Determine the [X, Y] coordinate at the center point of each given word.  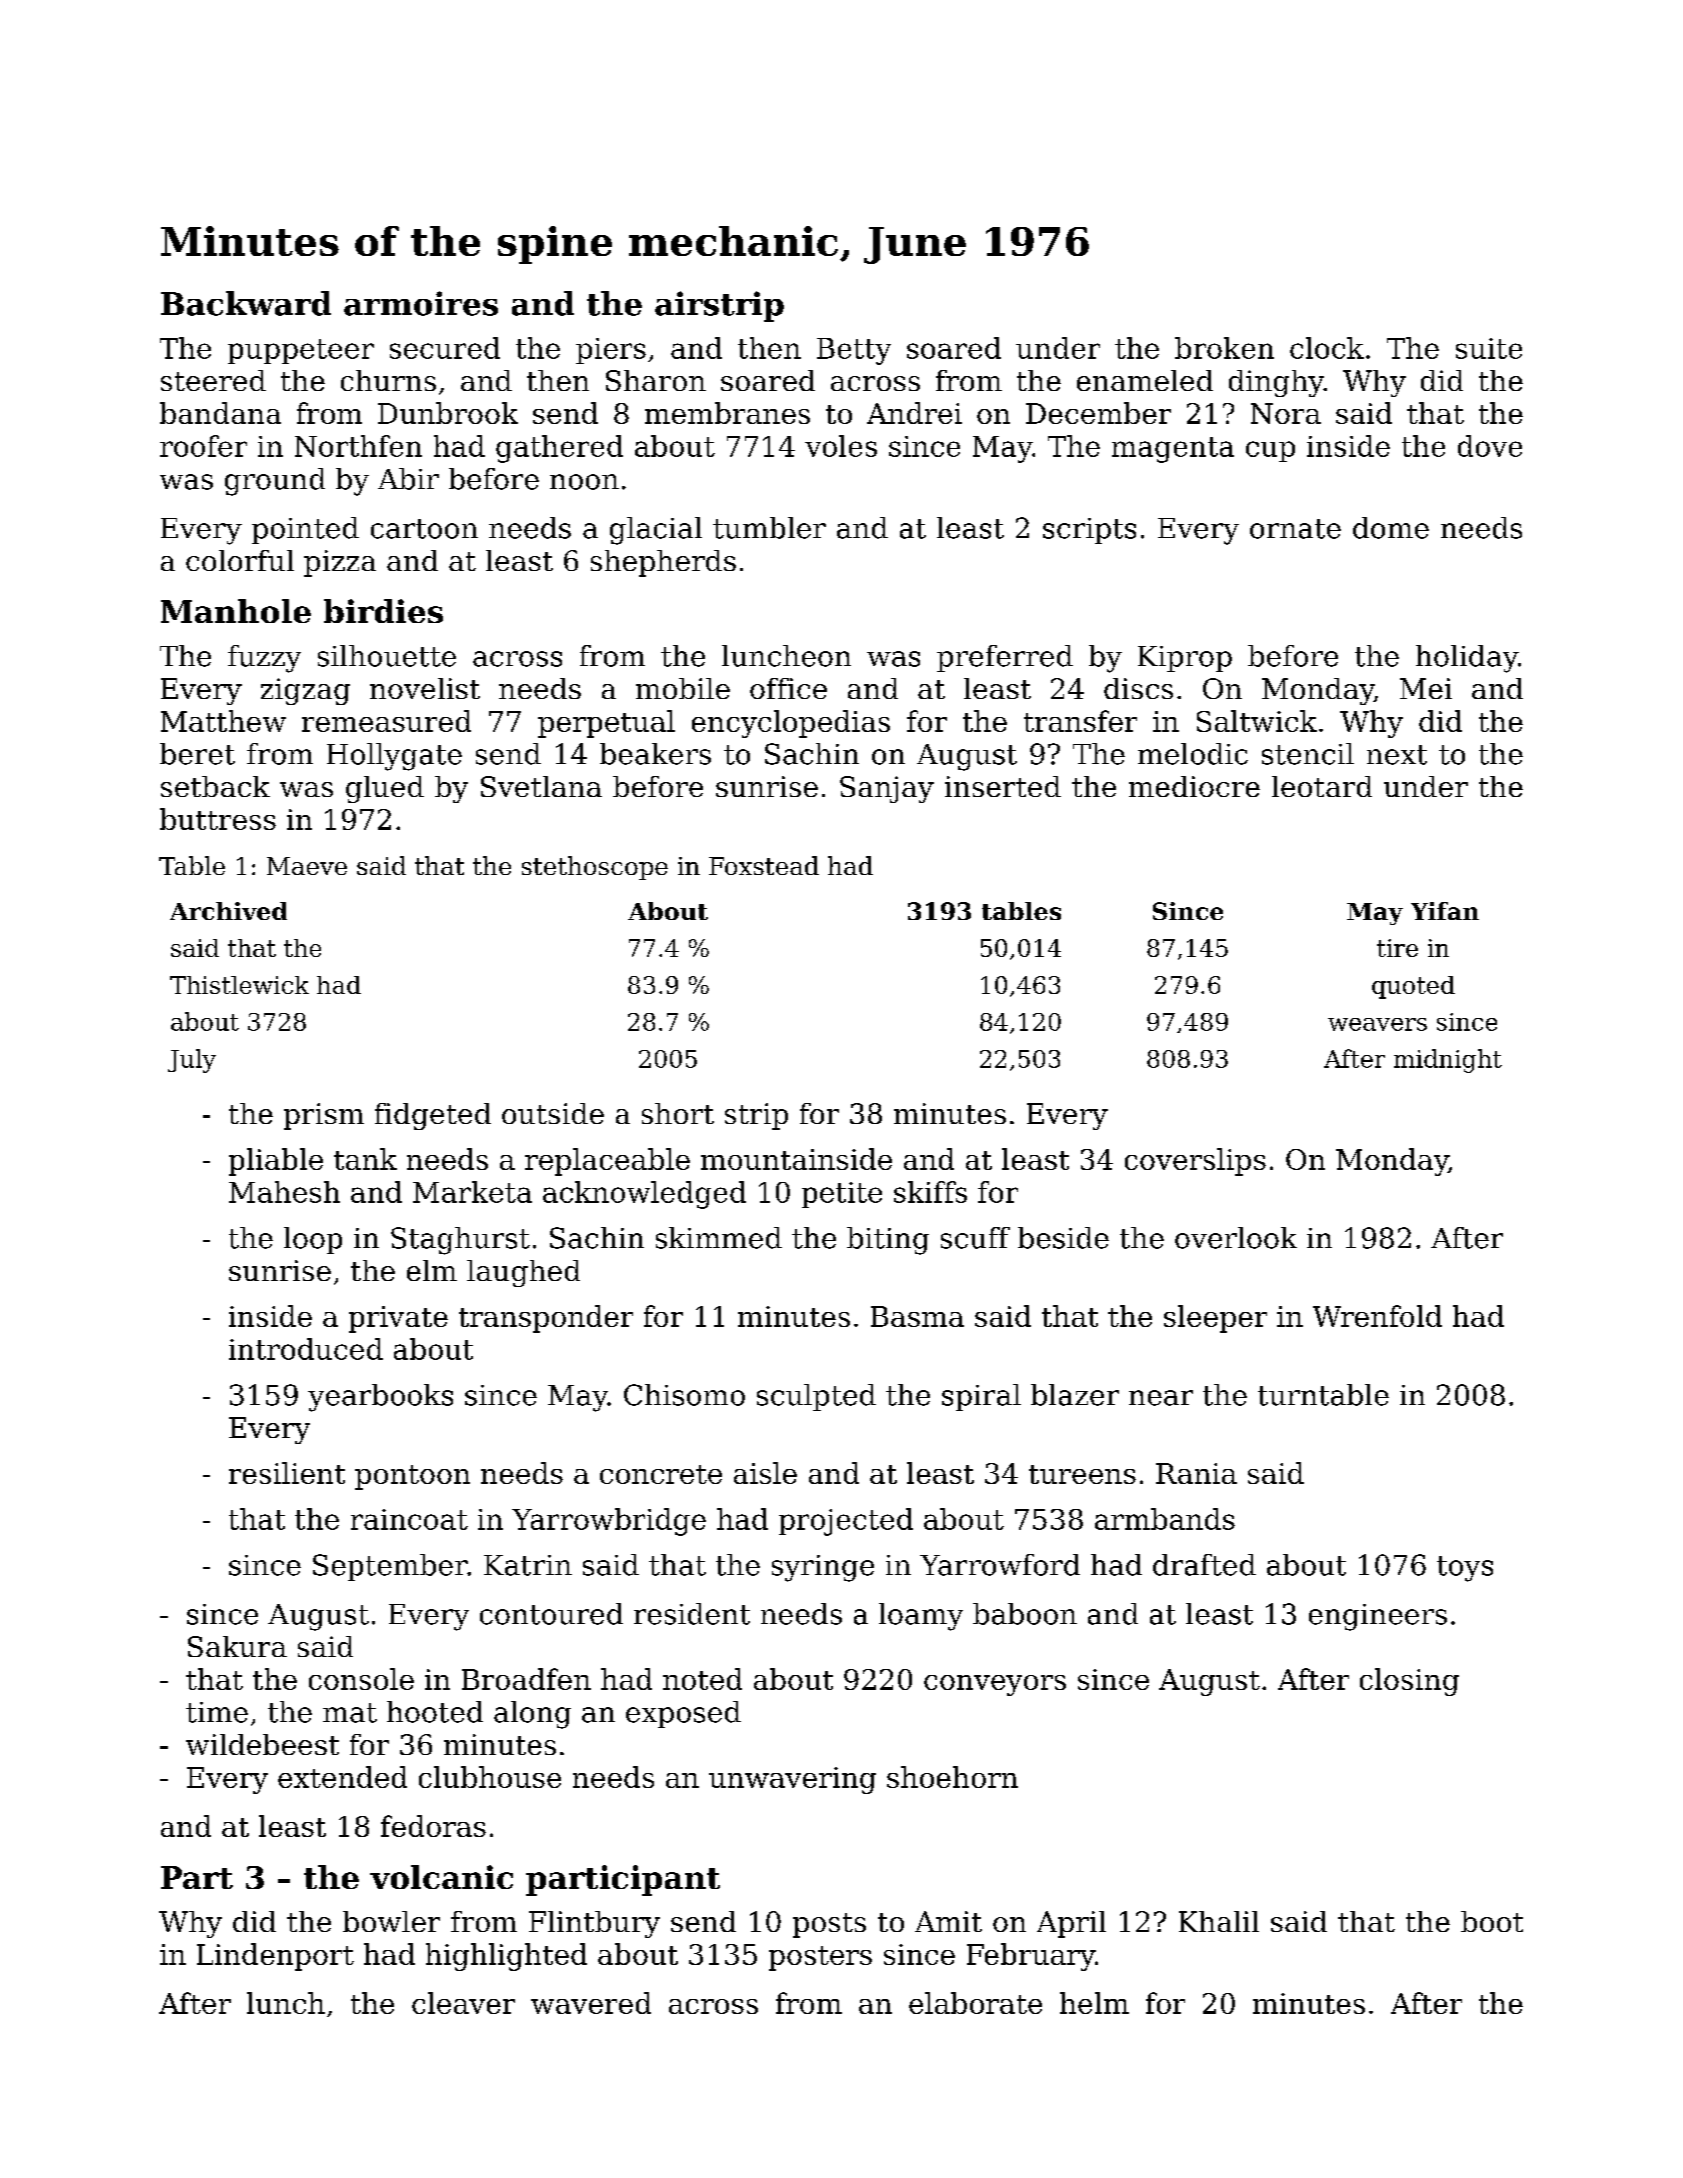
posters [820, 1958]
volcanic [441, 1877]
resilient [287, 1473]
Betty [854, 351]
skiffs [930, 1192]
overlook [1236, 1238]
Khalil [1219, 1921]
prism [324, 1116]
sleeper [1215, 1319]
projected [846, 1522]
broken [1224, 348]
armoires [421, 303]
